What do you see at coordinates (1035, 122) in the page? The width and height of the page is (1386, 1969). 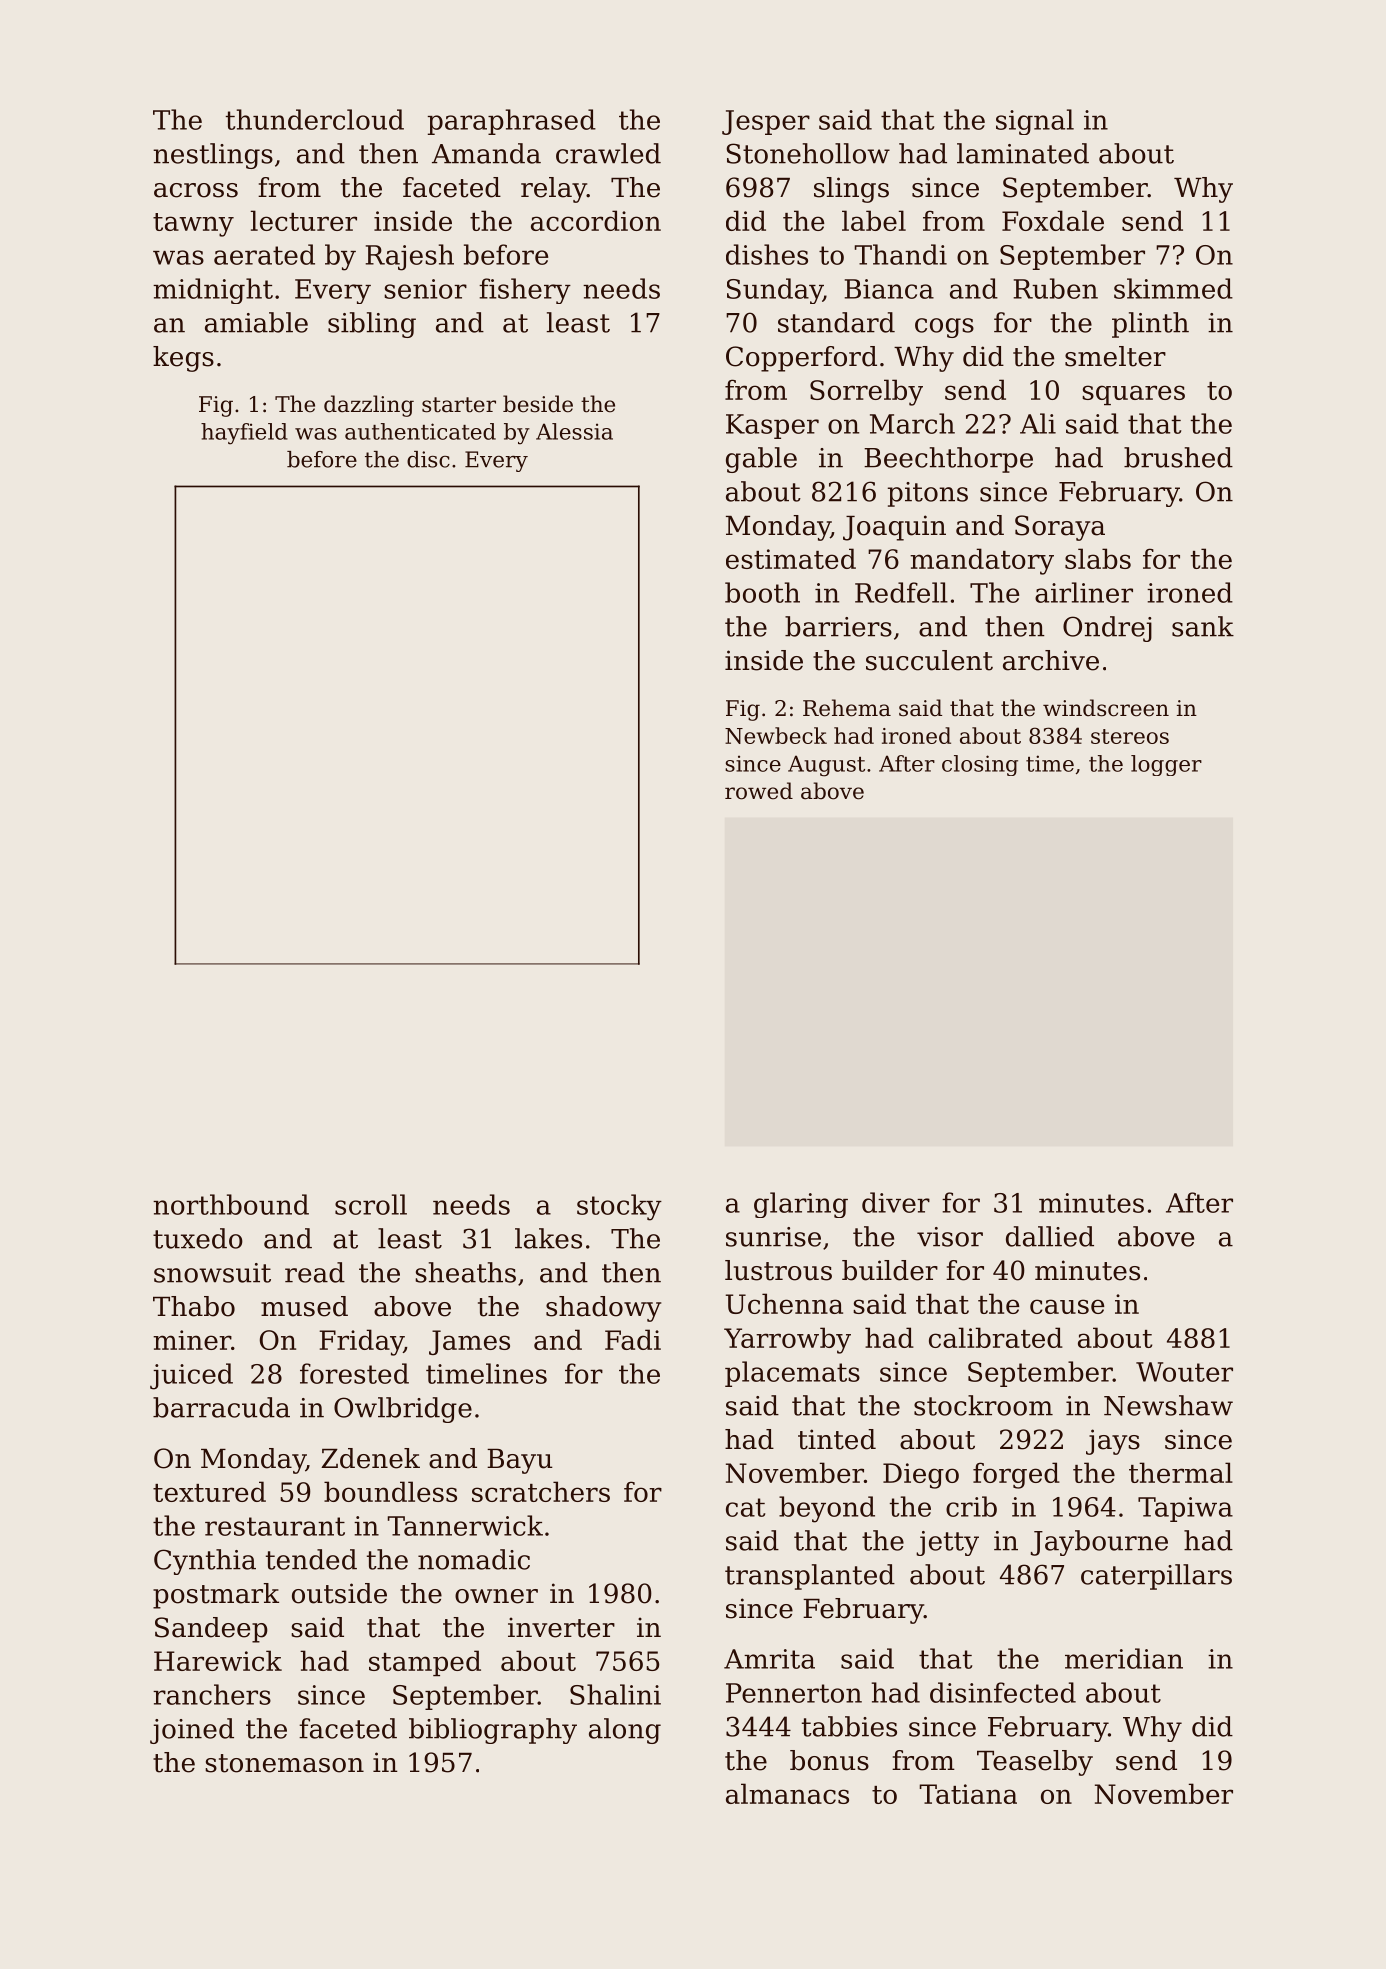 I see `signal` at bounding box center [1035, 122].
